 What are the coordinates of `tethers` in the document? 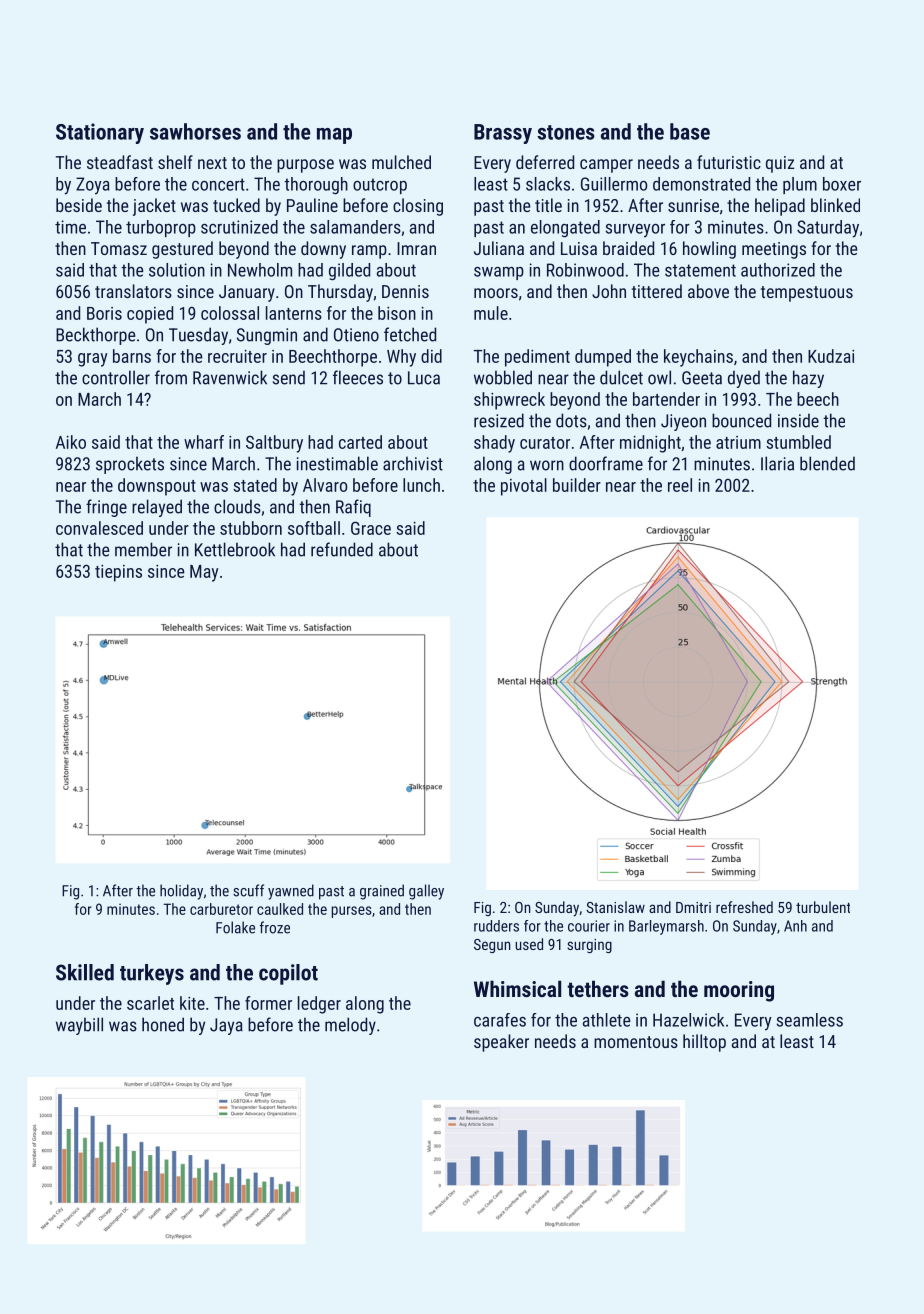 It's located at (598, 988).
